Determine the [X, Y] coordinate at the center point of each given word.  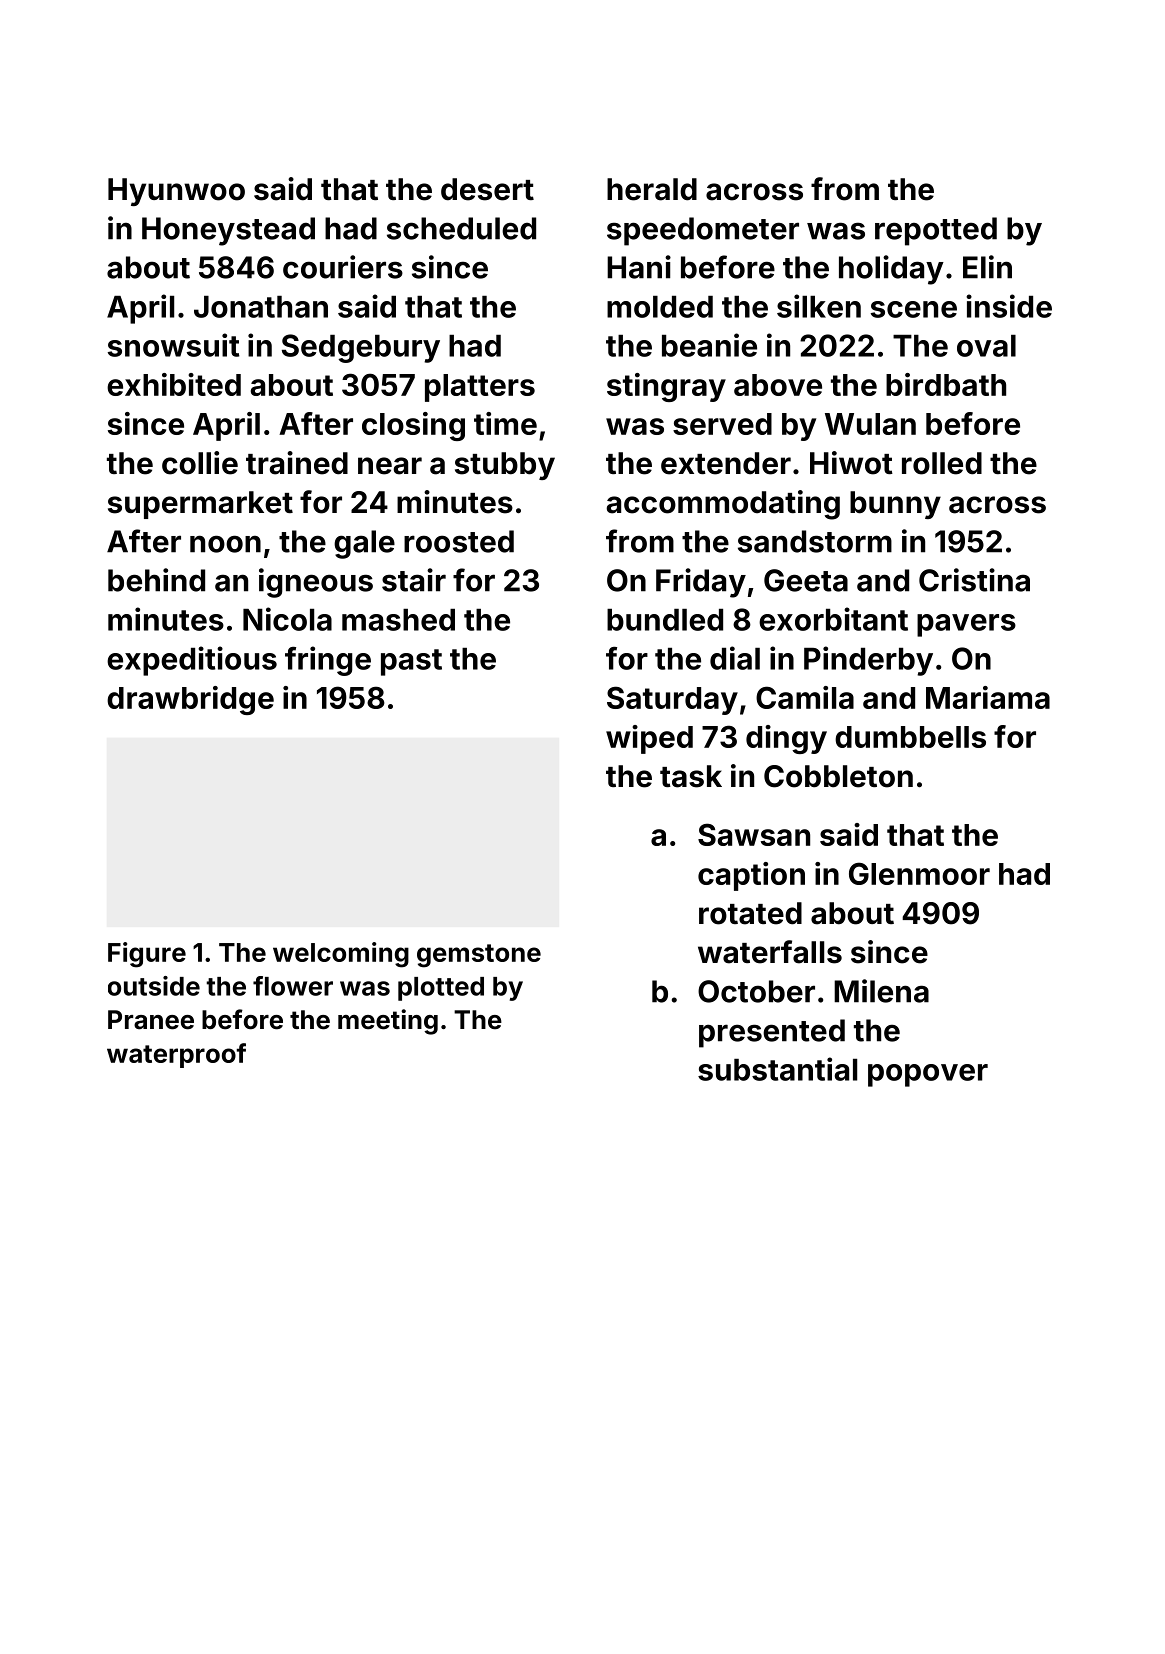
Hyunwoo [176, 192]
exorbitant [833, 619]
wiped [649, 739]
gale [364, 544]
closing [413, 426]
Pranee [151, 1020]
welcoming [341, 955]
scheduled [461, 228]
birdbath [946, 384]
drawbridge [190, 700]
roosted [459, 541]
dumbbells [910, 737]
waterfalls [770, 952]
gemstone [479, 956]
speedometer [703, 231]
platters [480, 388]
